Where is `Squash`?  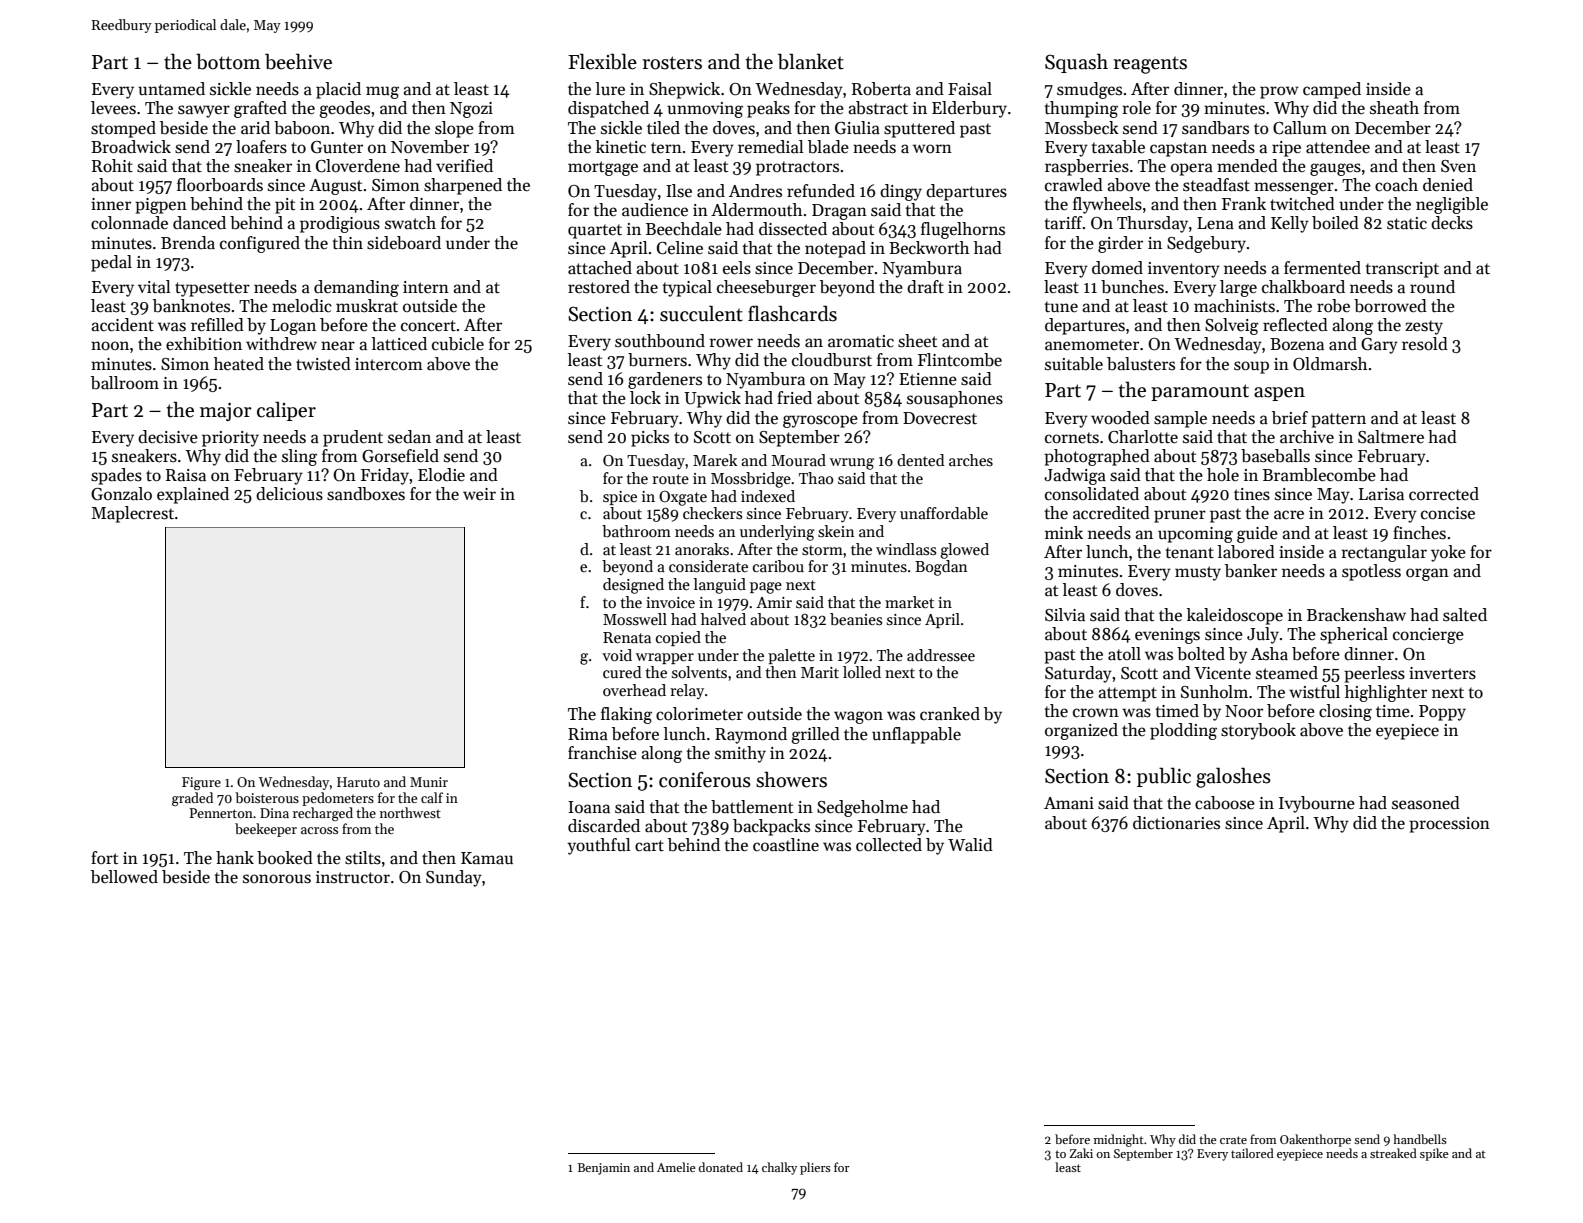 Squash is located at coordinates (1076, 63).
